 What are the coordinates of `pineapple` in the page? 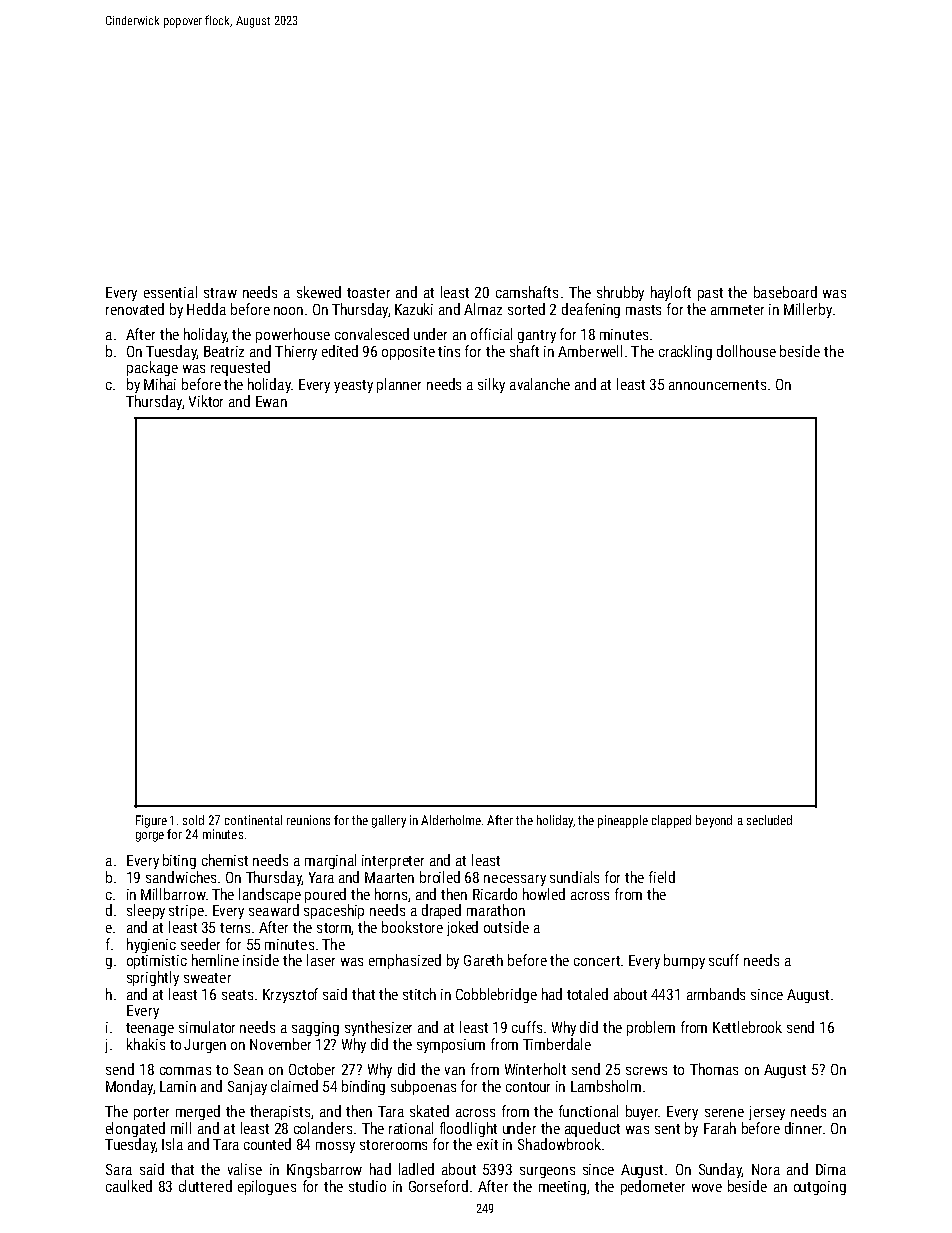 It's located at (623, 821).
